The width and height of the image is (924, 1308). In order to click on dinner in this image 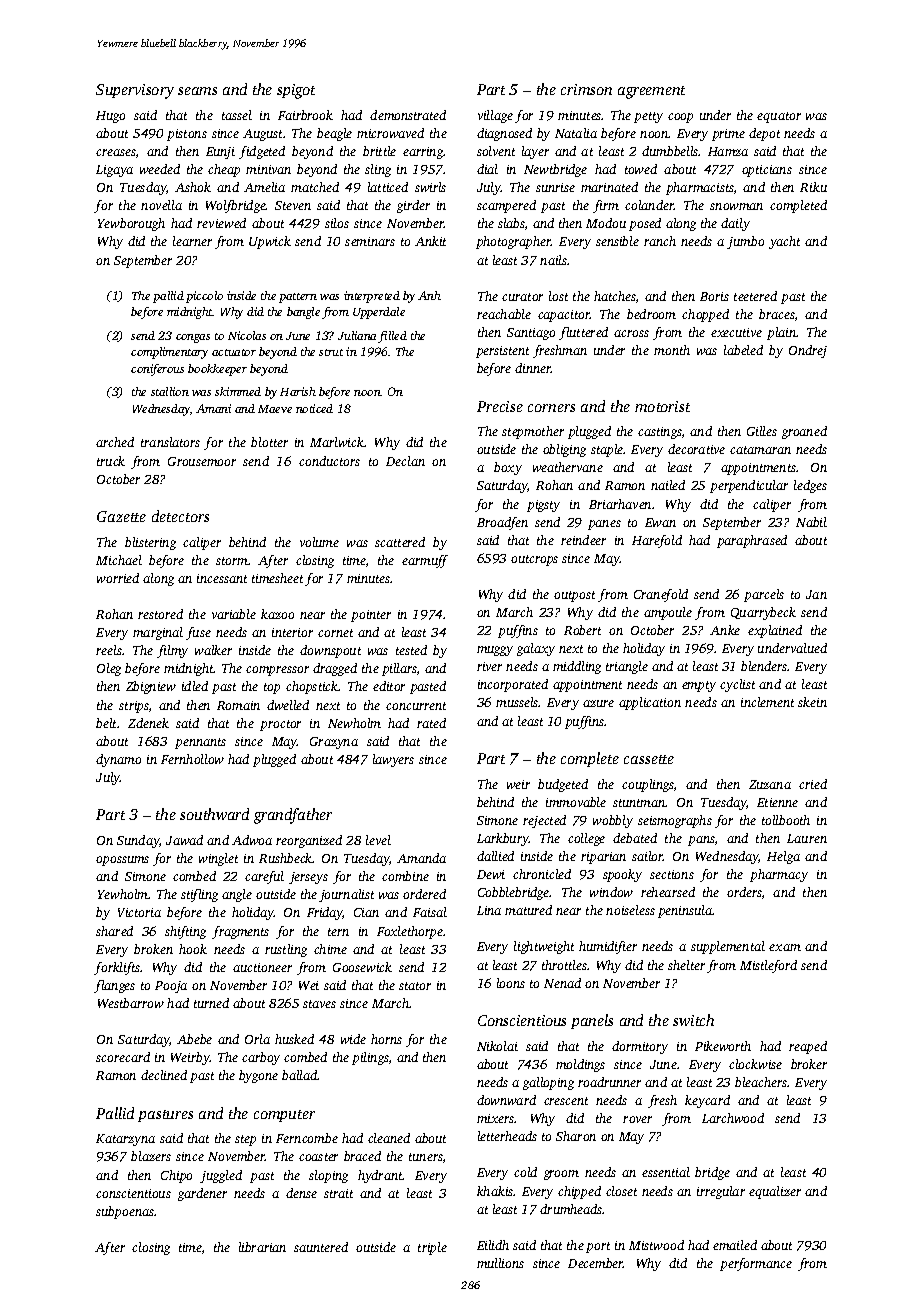, I will do `click(533, 368)`.
